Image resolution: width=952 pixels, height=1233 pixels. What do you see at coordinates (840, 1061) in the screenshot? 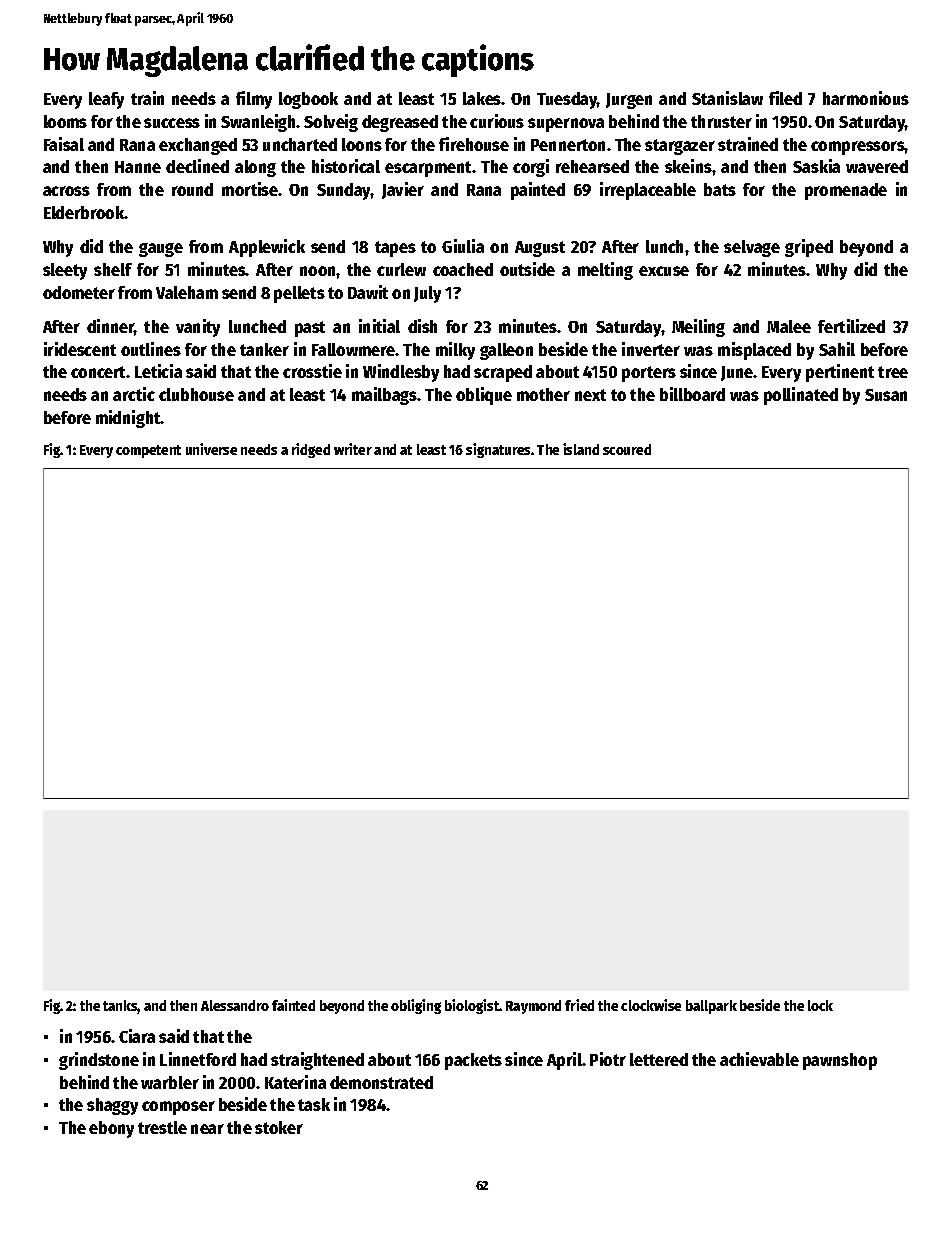
I see `pawnshop` at bounding box center [840, 1061].
